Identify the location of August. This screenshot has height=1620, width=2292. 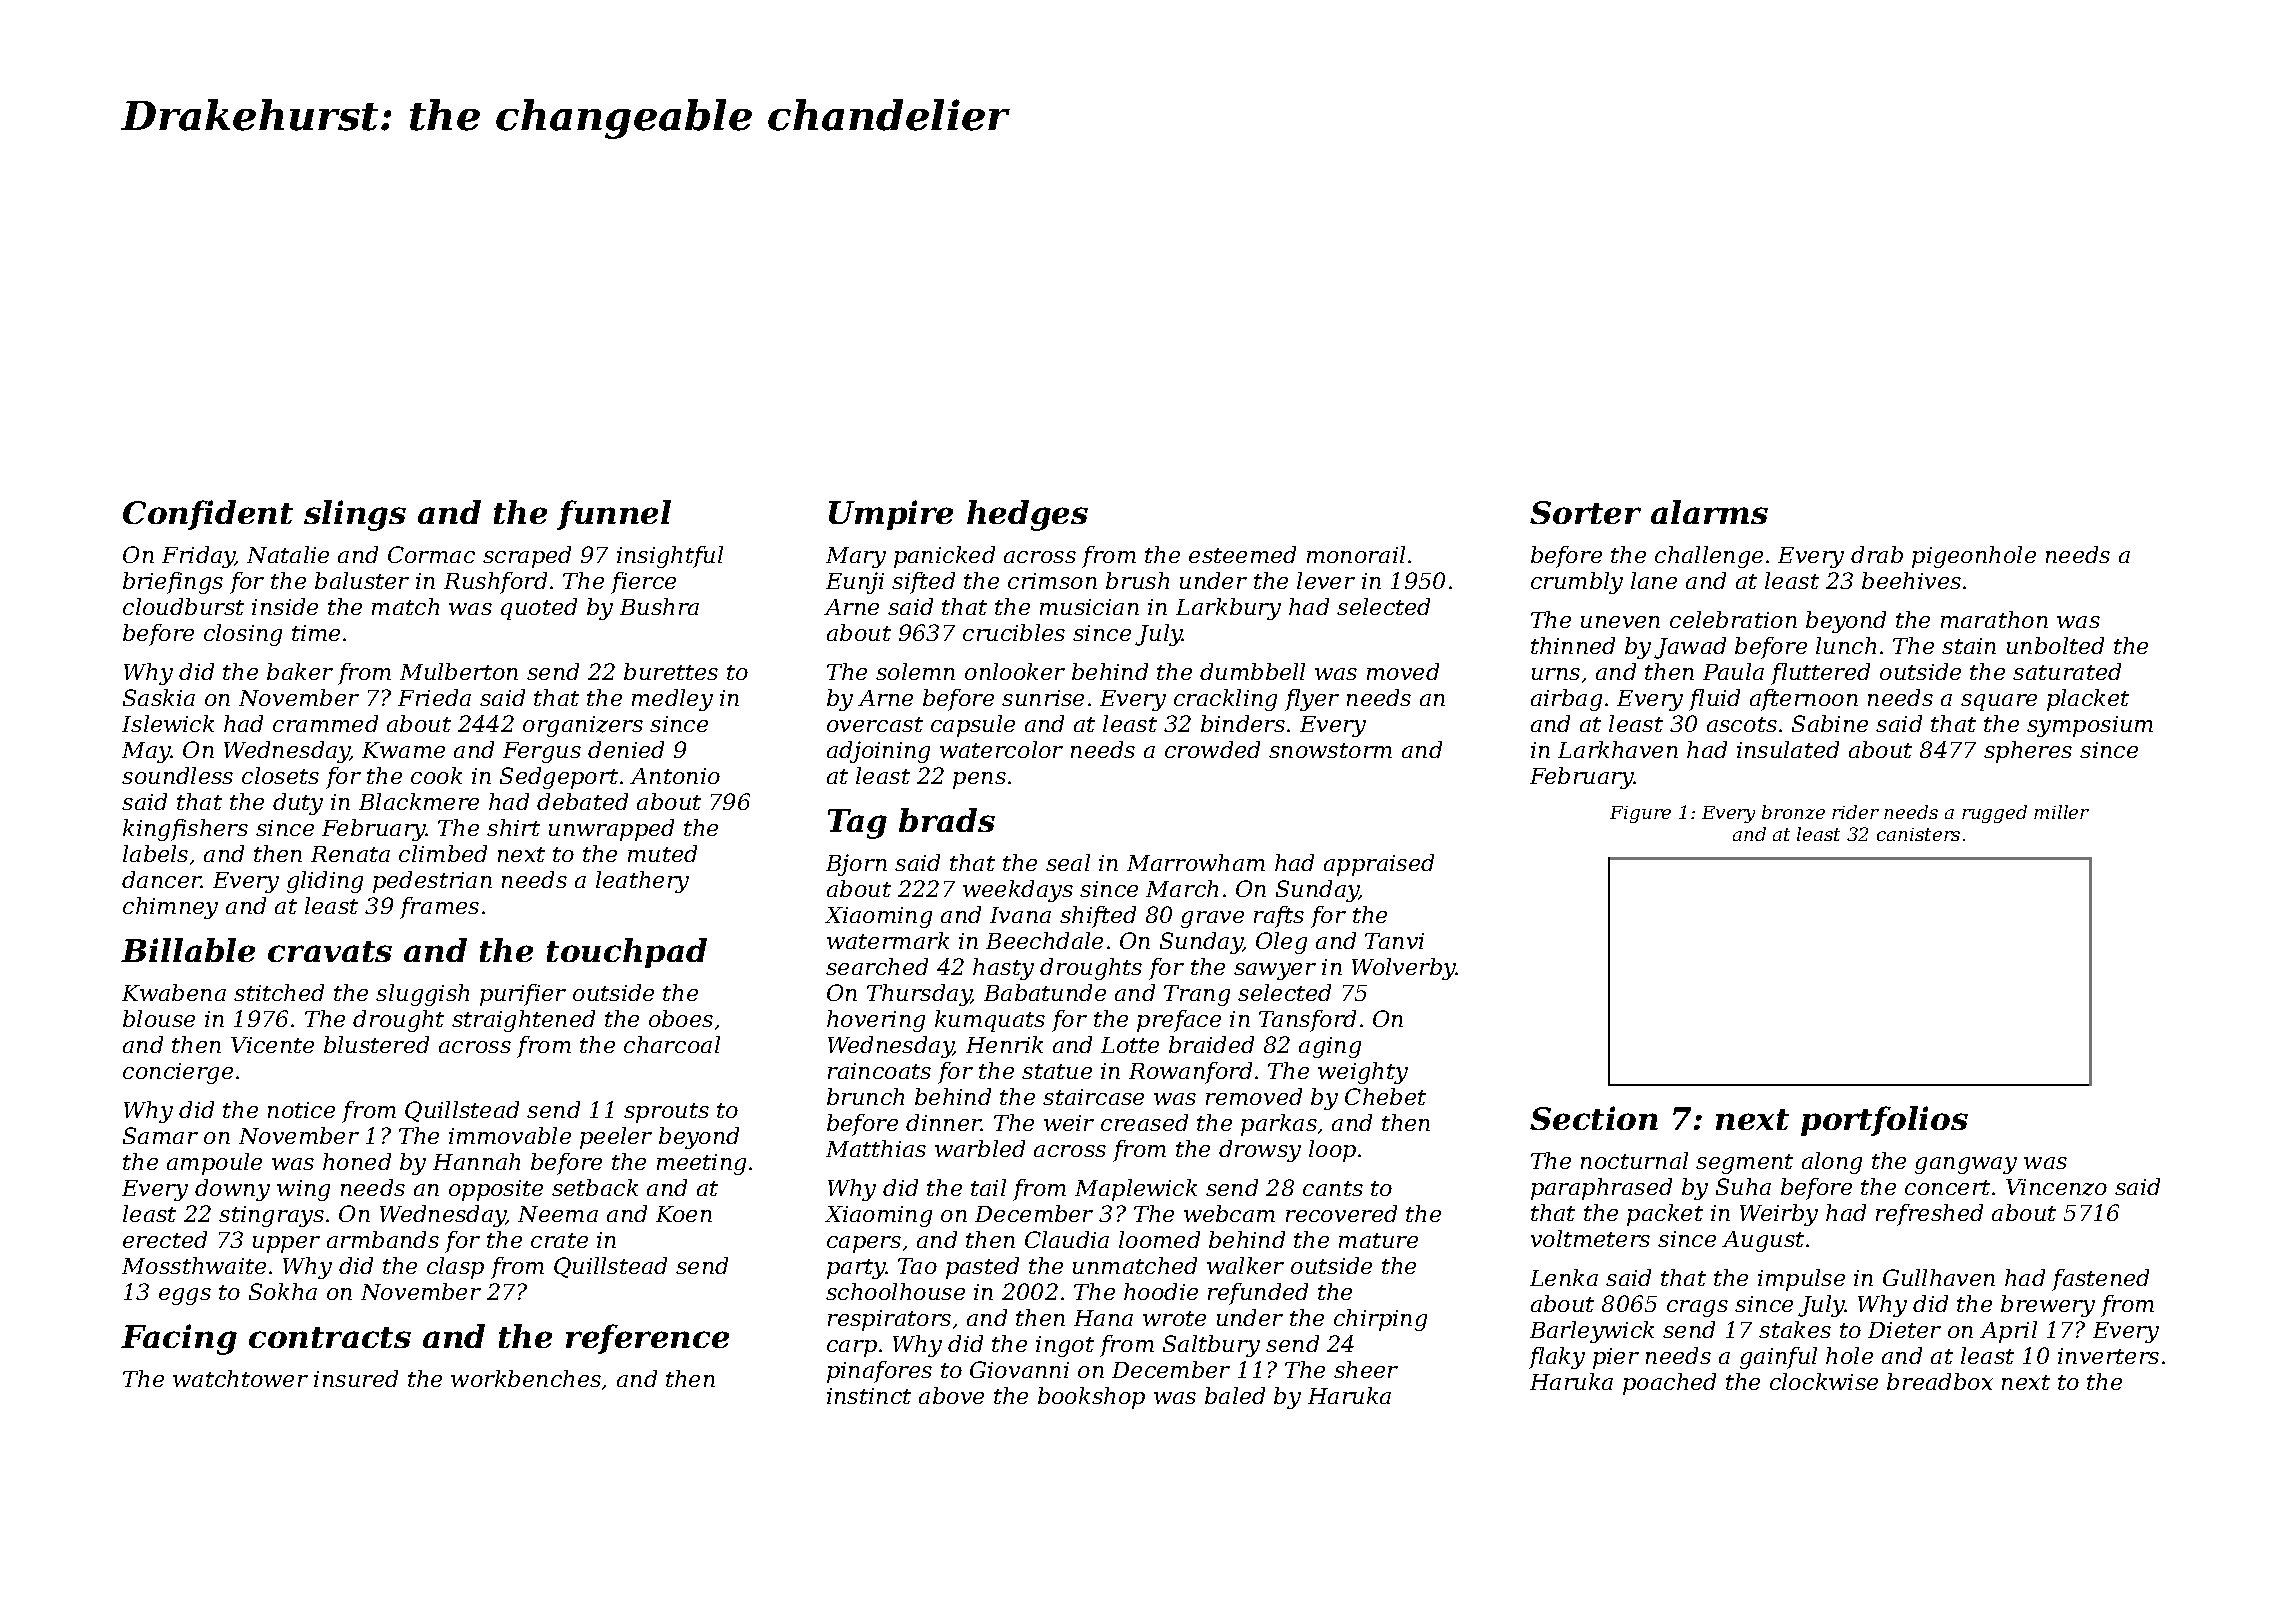
(1763, 1241).
